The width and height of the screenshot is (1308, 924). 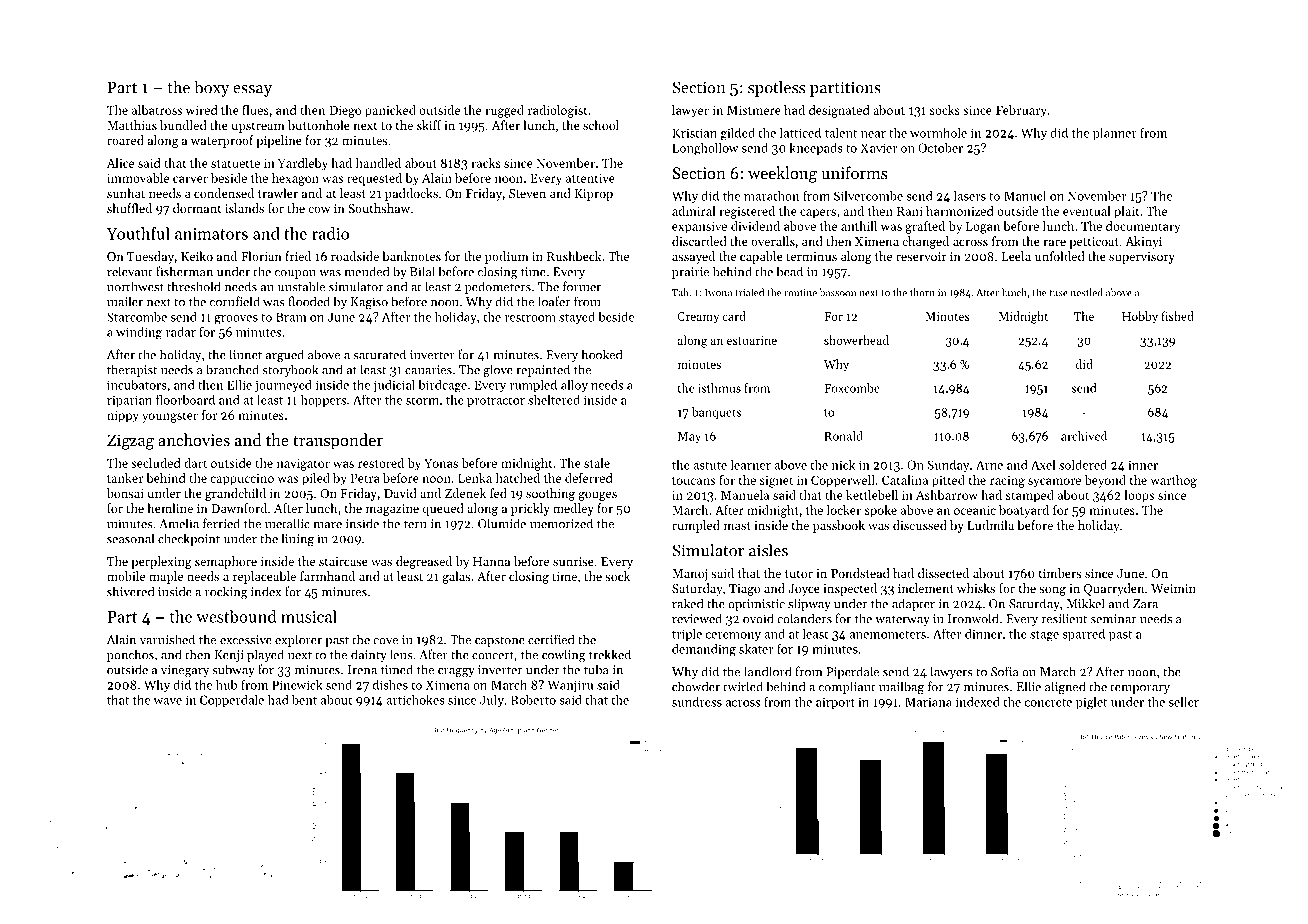 I want to click on aisles, so click(x=768, y=550).
